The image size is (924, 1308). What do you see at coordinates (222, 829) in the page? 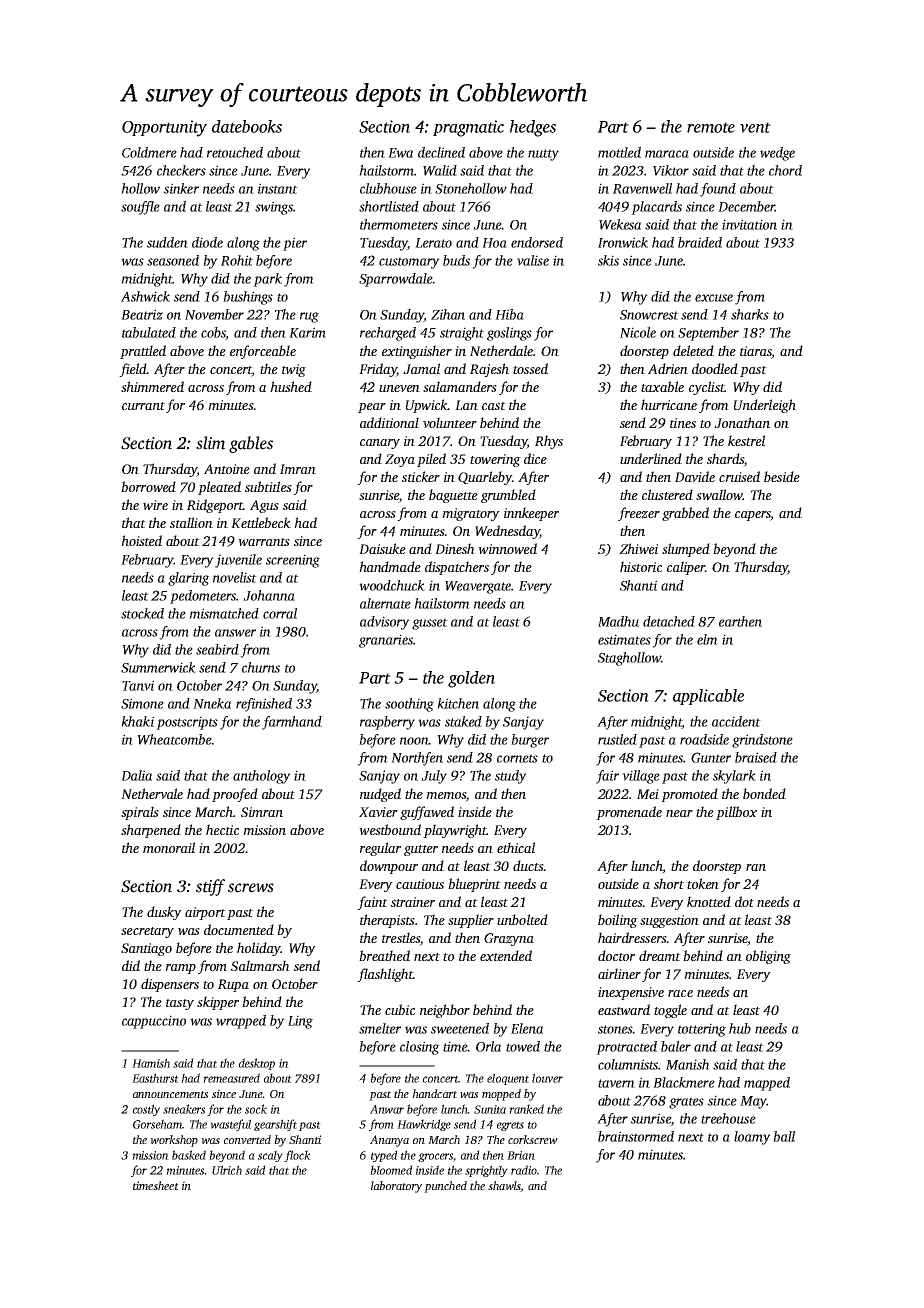
I see `hectic` at bounding box center [222, 829].
